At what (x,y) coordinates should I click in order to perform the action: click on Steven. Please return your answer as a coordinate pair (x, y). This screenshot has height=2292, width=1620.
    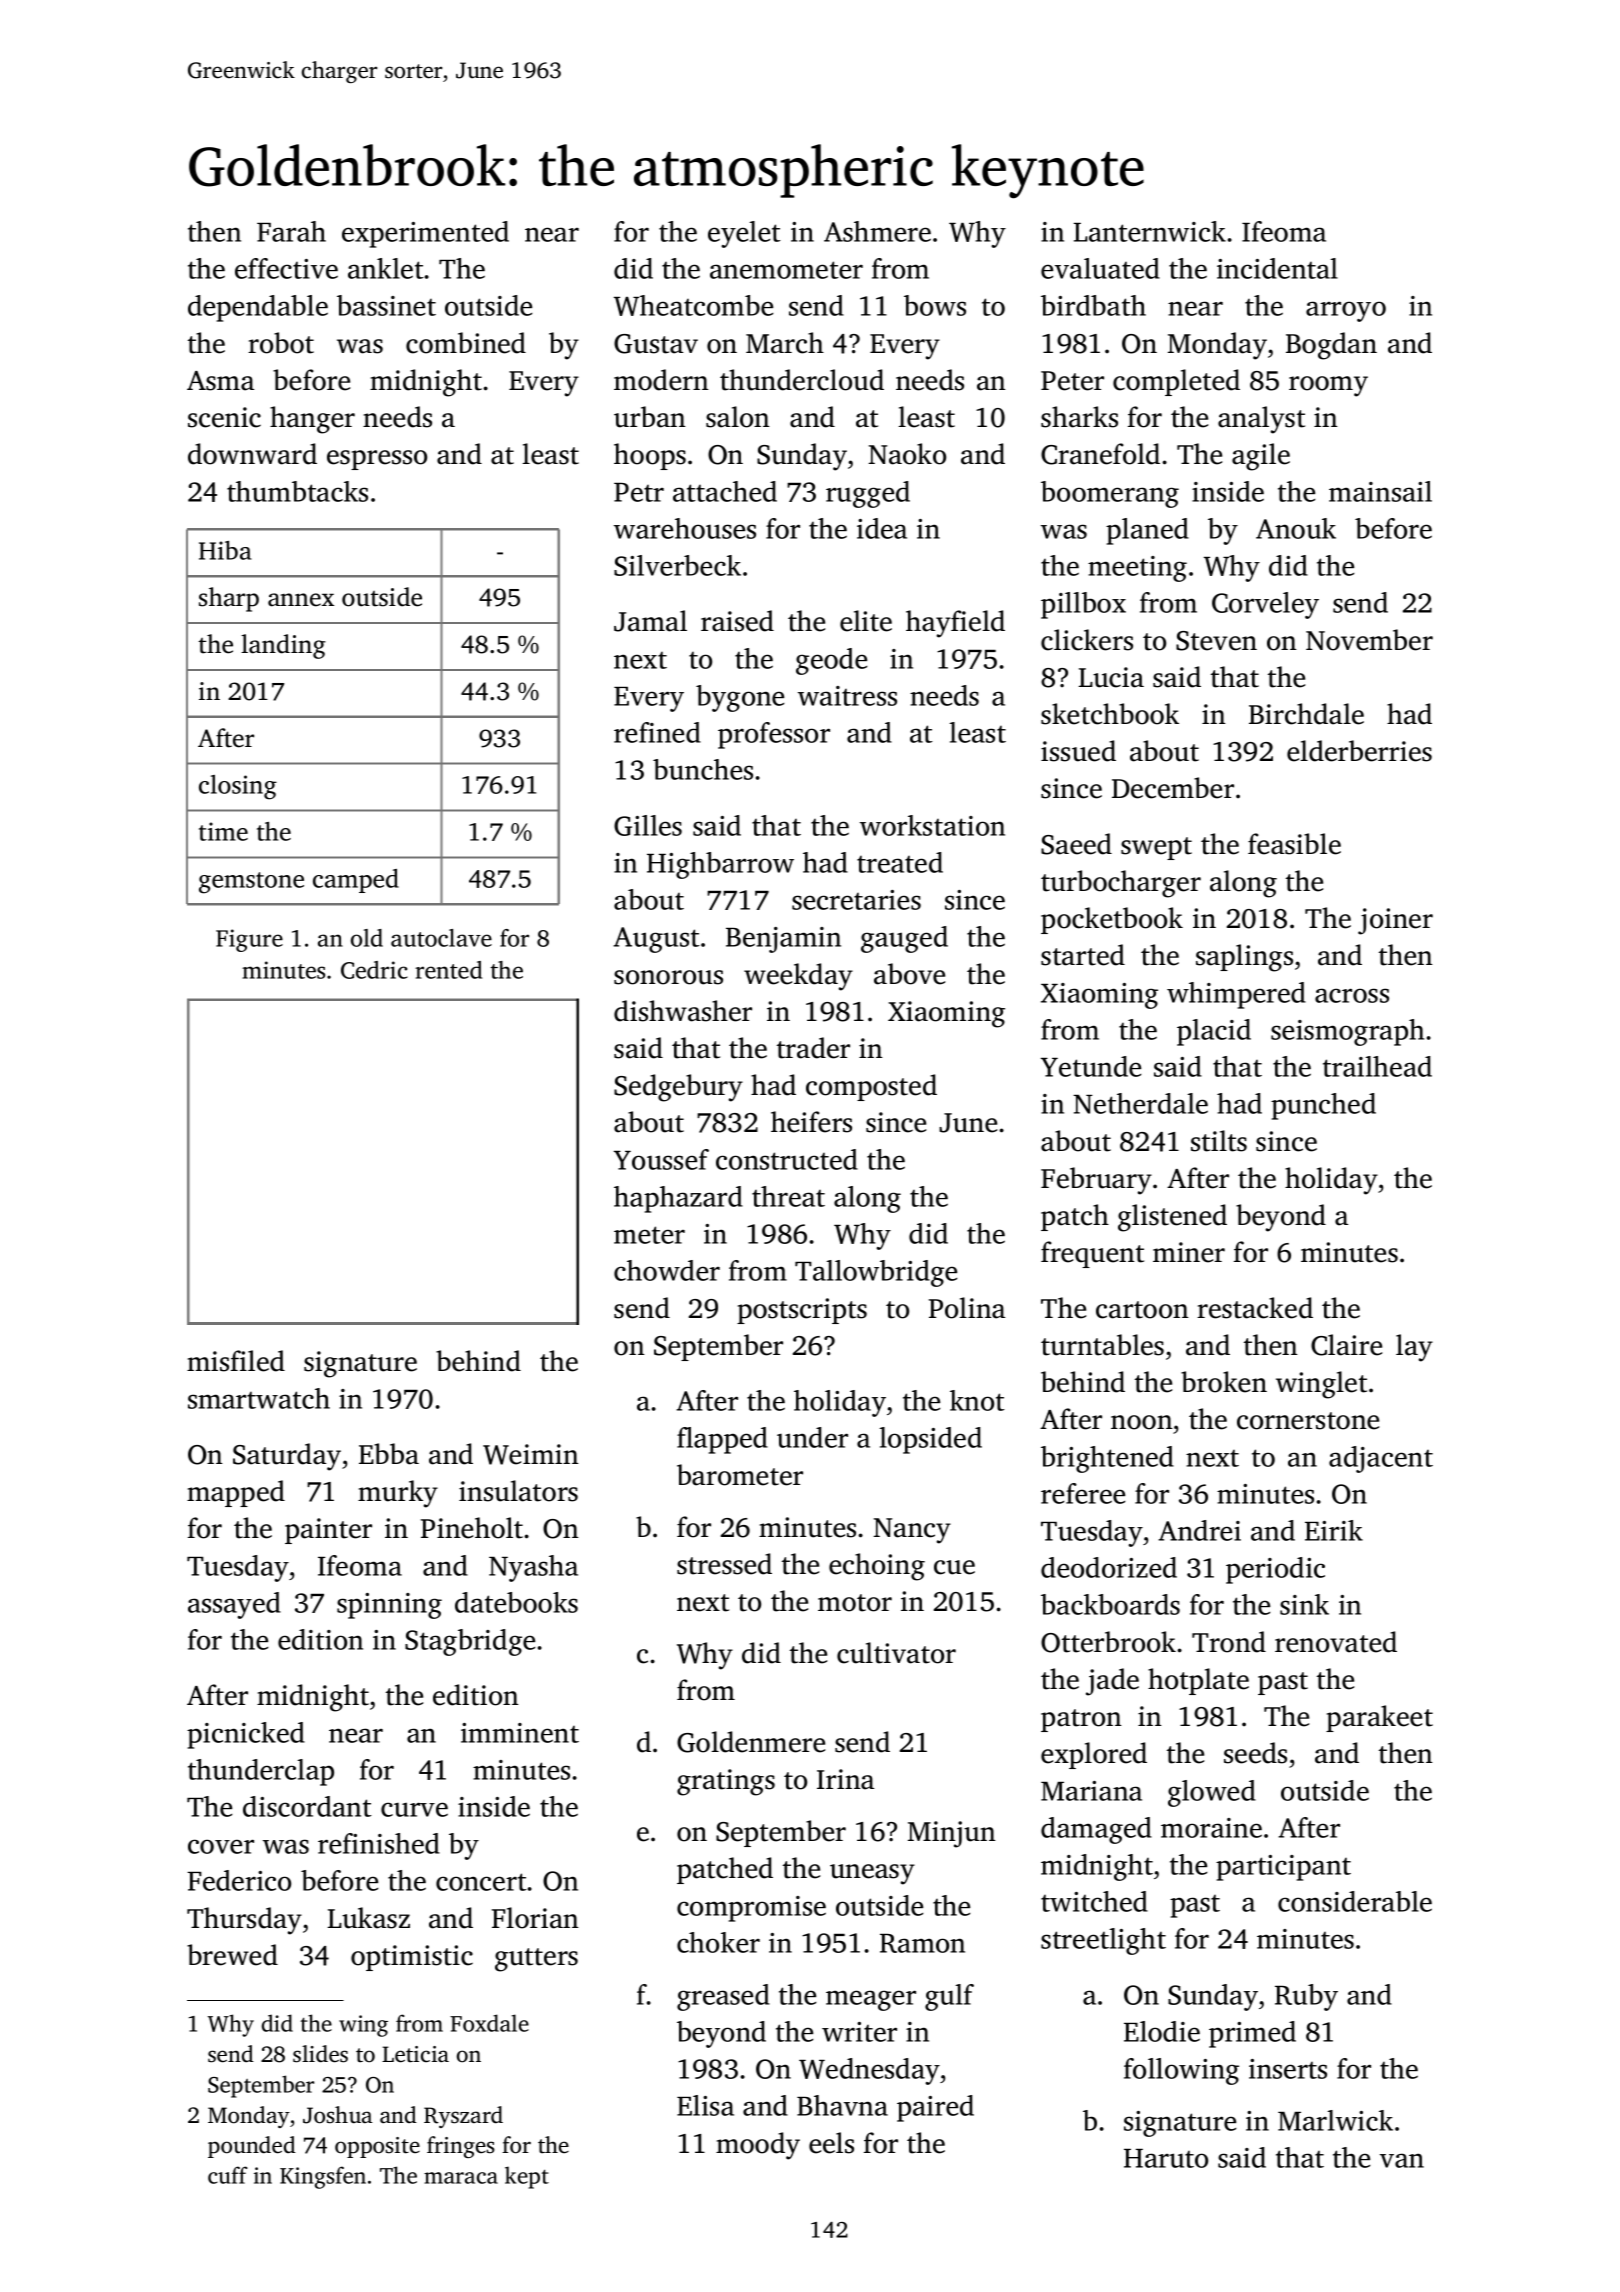
    Looking at the image, I should click on (1216, 641).
